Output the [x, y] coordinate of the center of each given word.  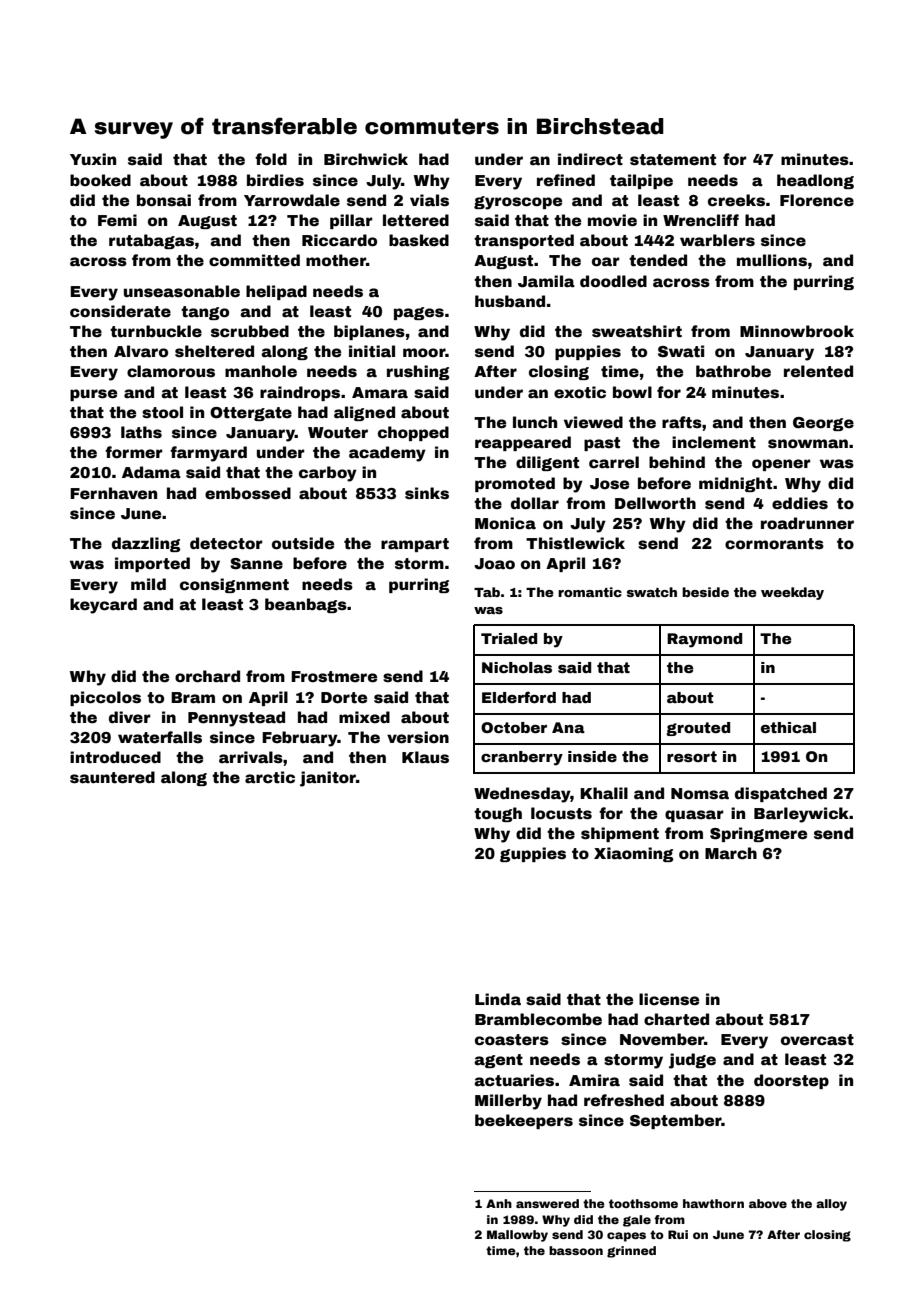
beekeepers [524, 1121]
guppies [533, 854]
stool [162, 412]
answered [547, 1203]
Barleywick [801, 815]
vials [429, 200]
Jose [609, 484]
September [676, 1121]
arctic [270, 777]
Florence [817, 200]
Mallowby [517, 1236]
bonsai [164, 200]
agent [498, 1061]
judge [692, 1061]
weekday [792, 593]
